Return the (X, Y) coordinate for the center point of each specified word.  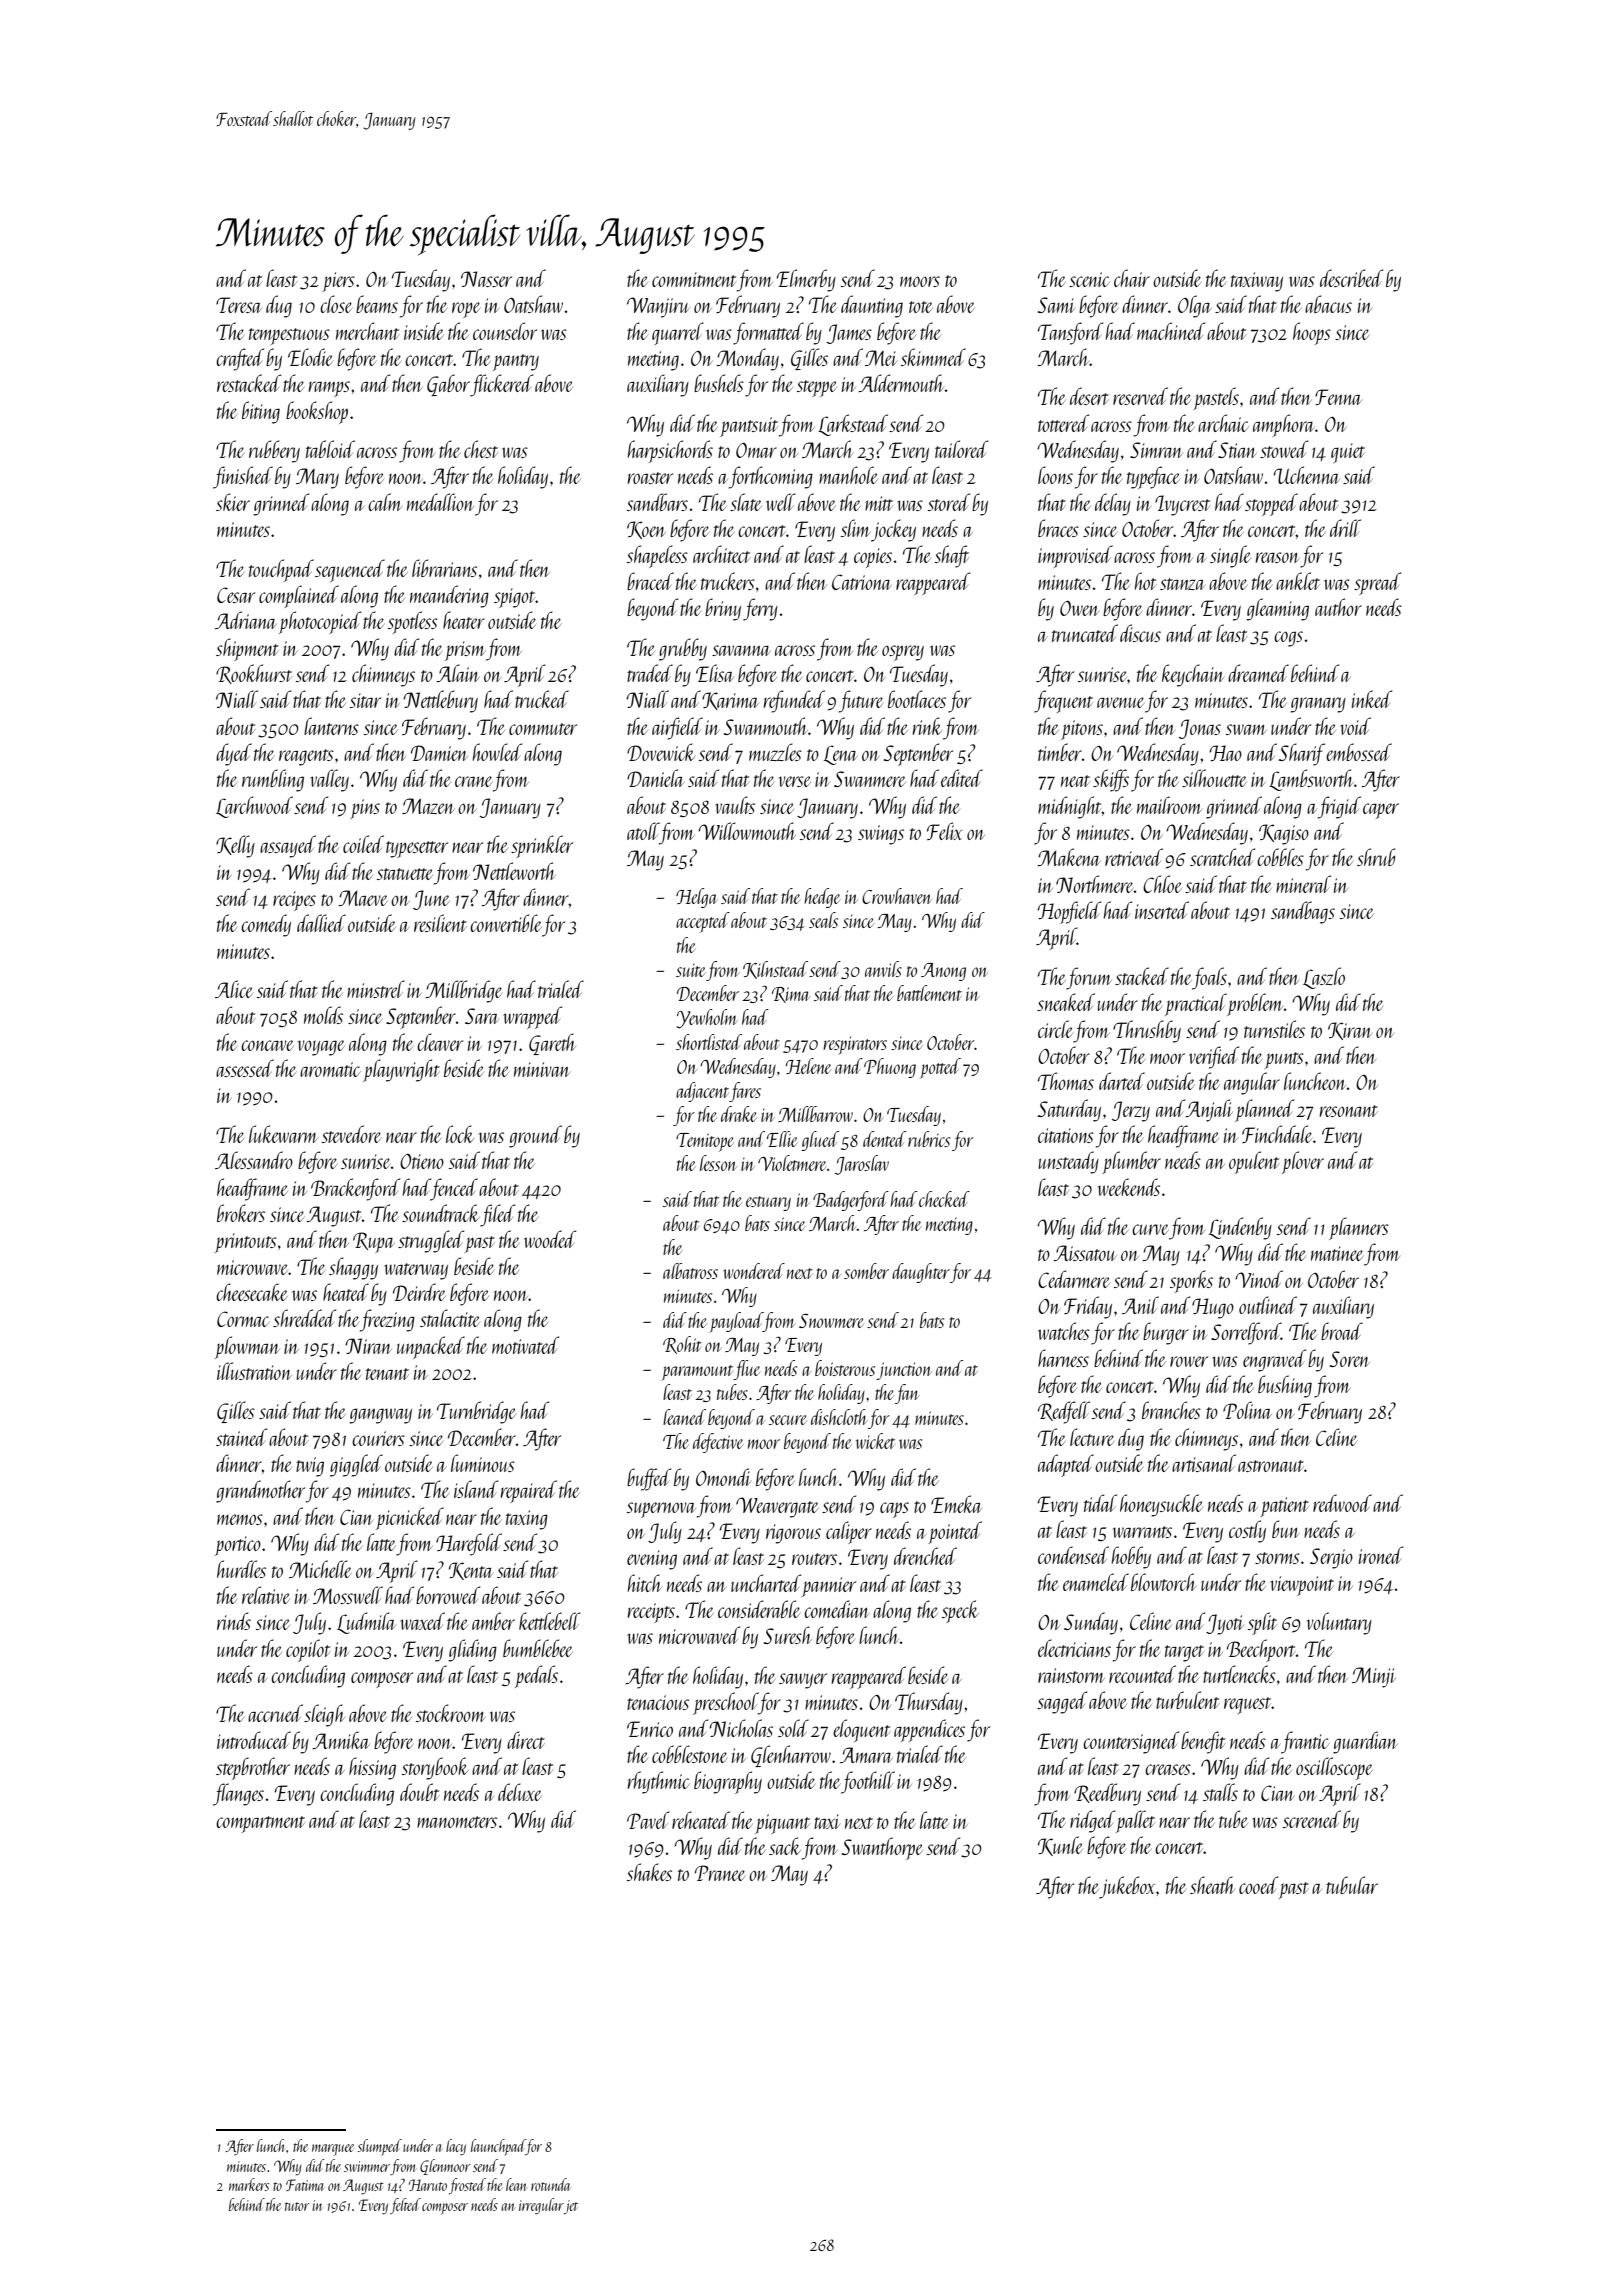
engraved (1274, 1360)
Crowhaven (897, 896)
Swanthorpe (882, 1848)
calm (385, 502)
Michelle (320, 1569)
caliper (849, 1532)
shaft (952, 556)
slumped (379, 2147)
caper (1381, 811)
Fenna (1338, 397)
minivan (542, 1069)
